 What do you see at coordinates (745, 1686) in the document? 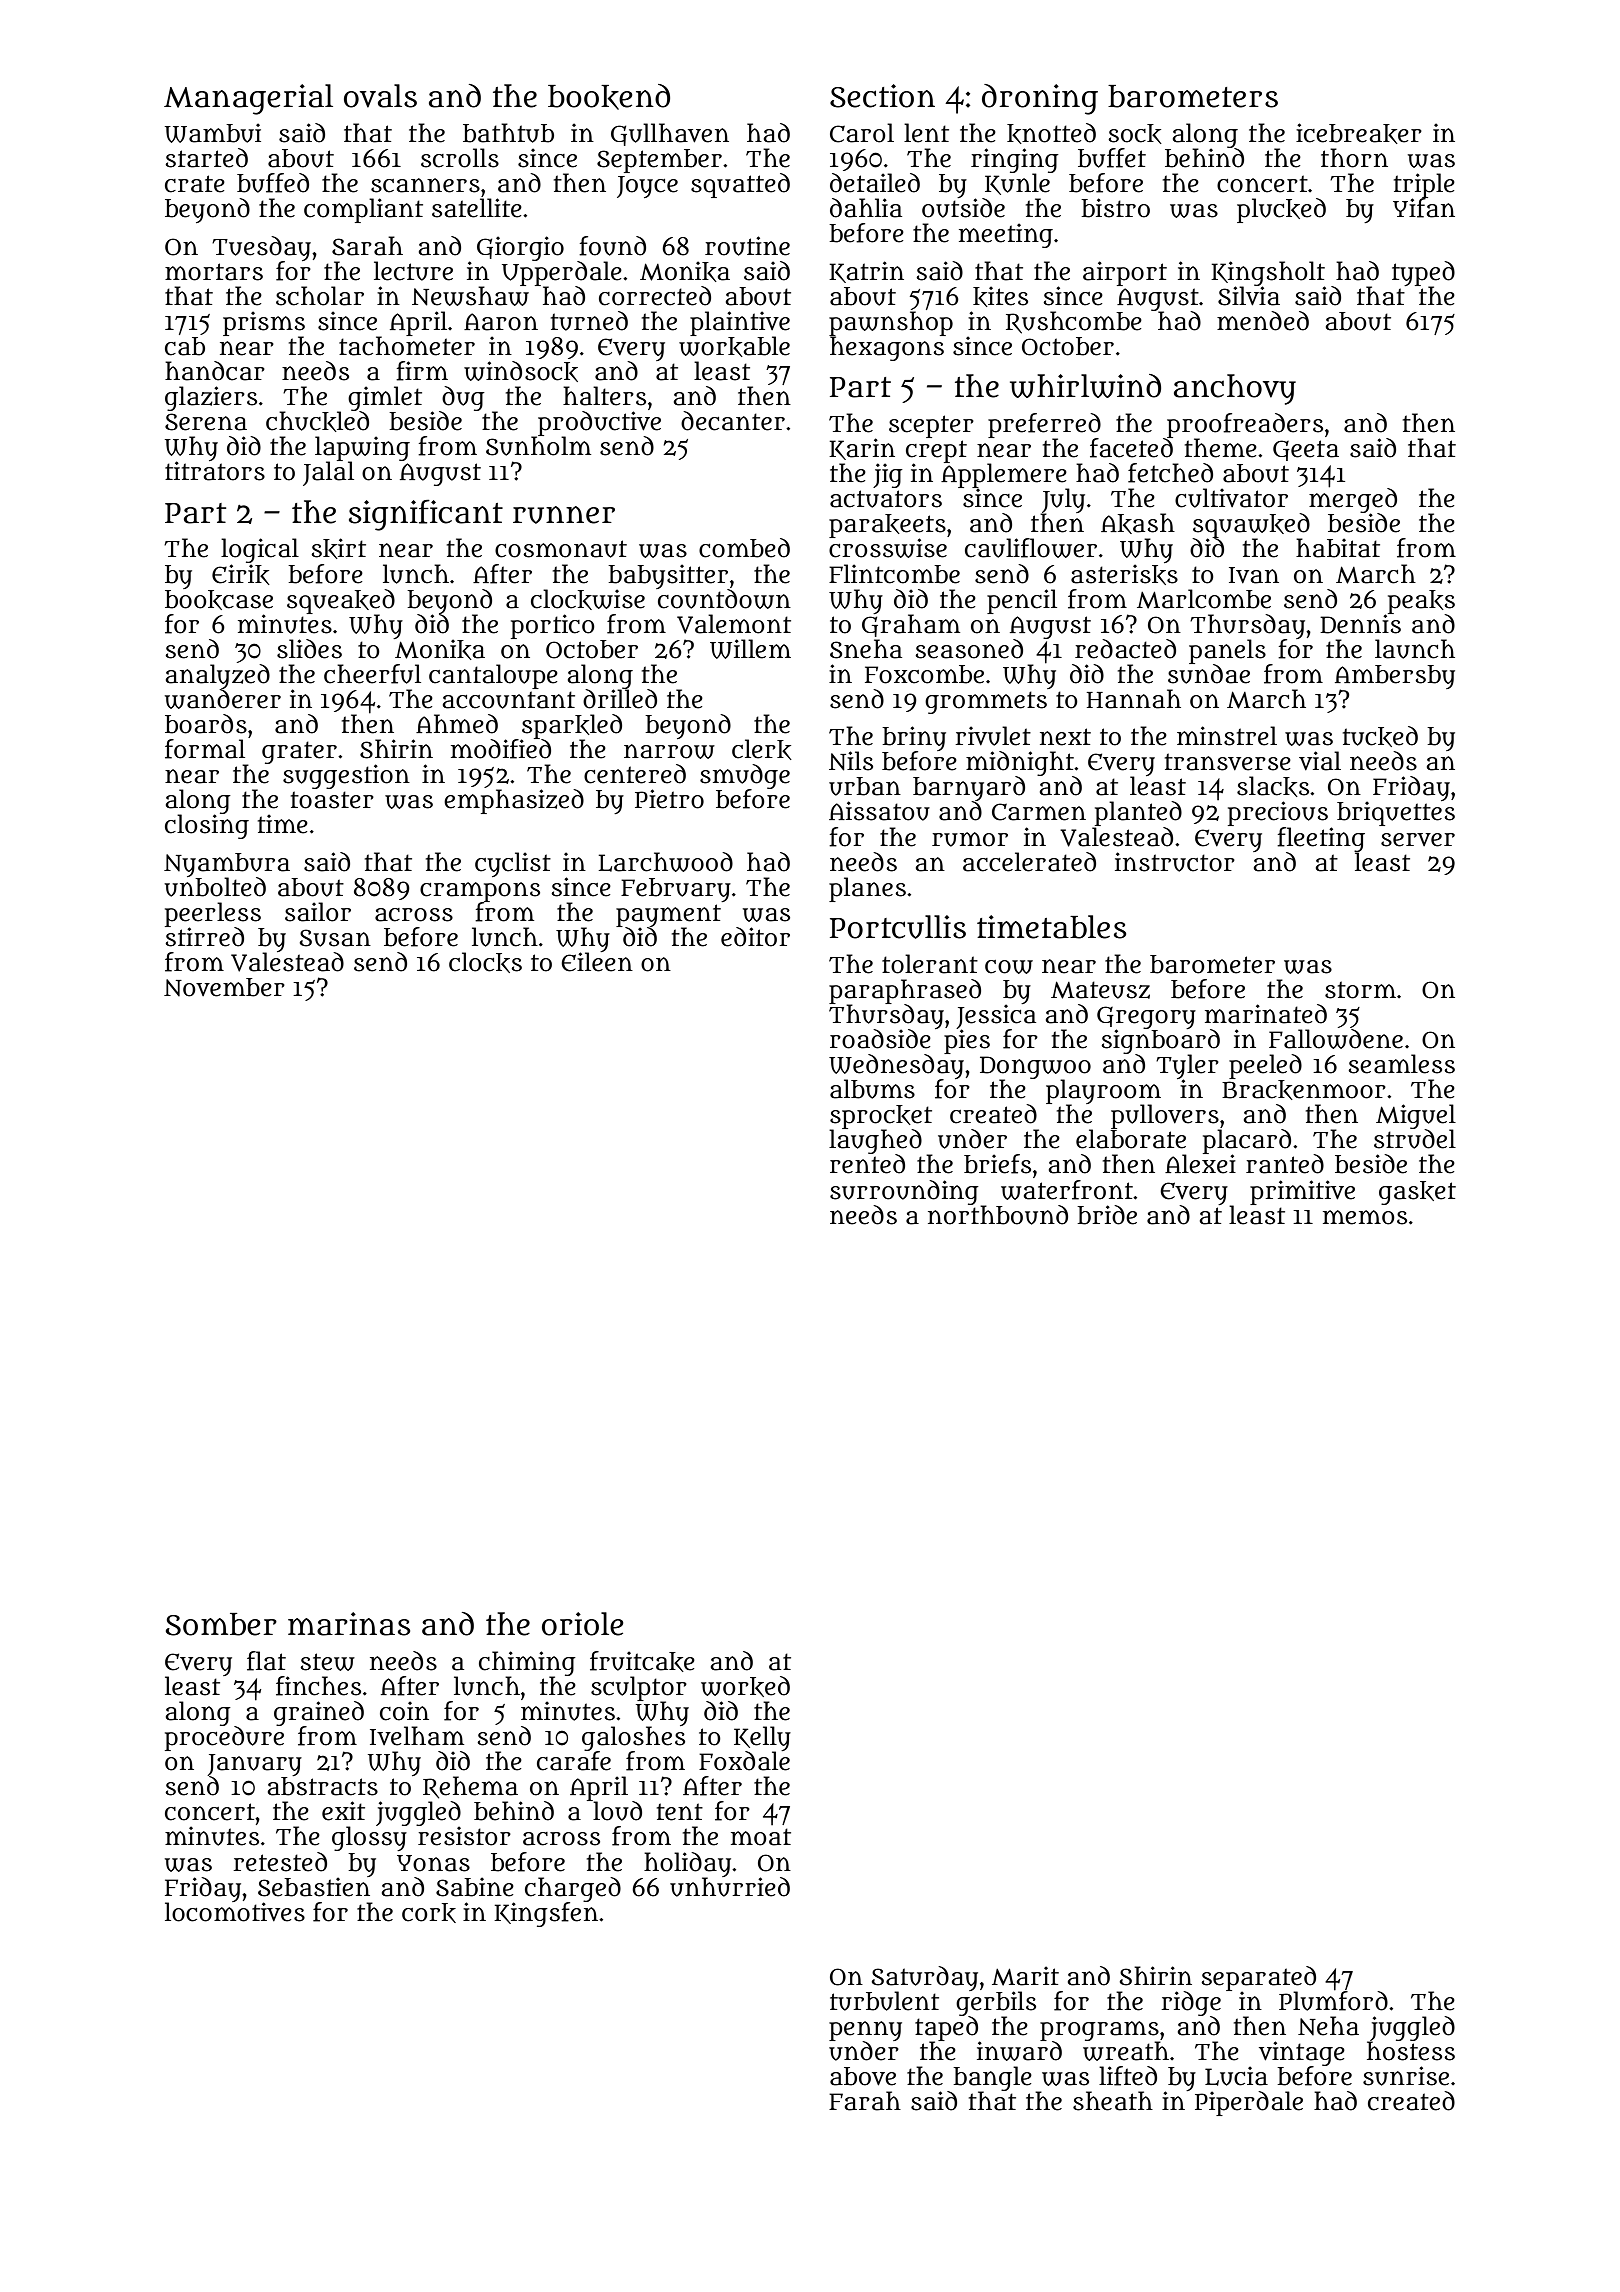
I see `worked` at bounding box center [745, 1686].
